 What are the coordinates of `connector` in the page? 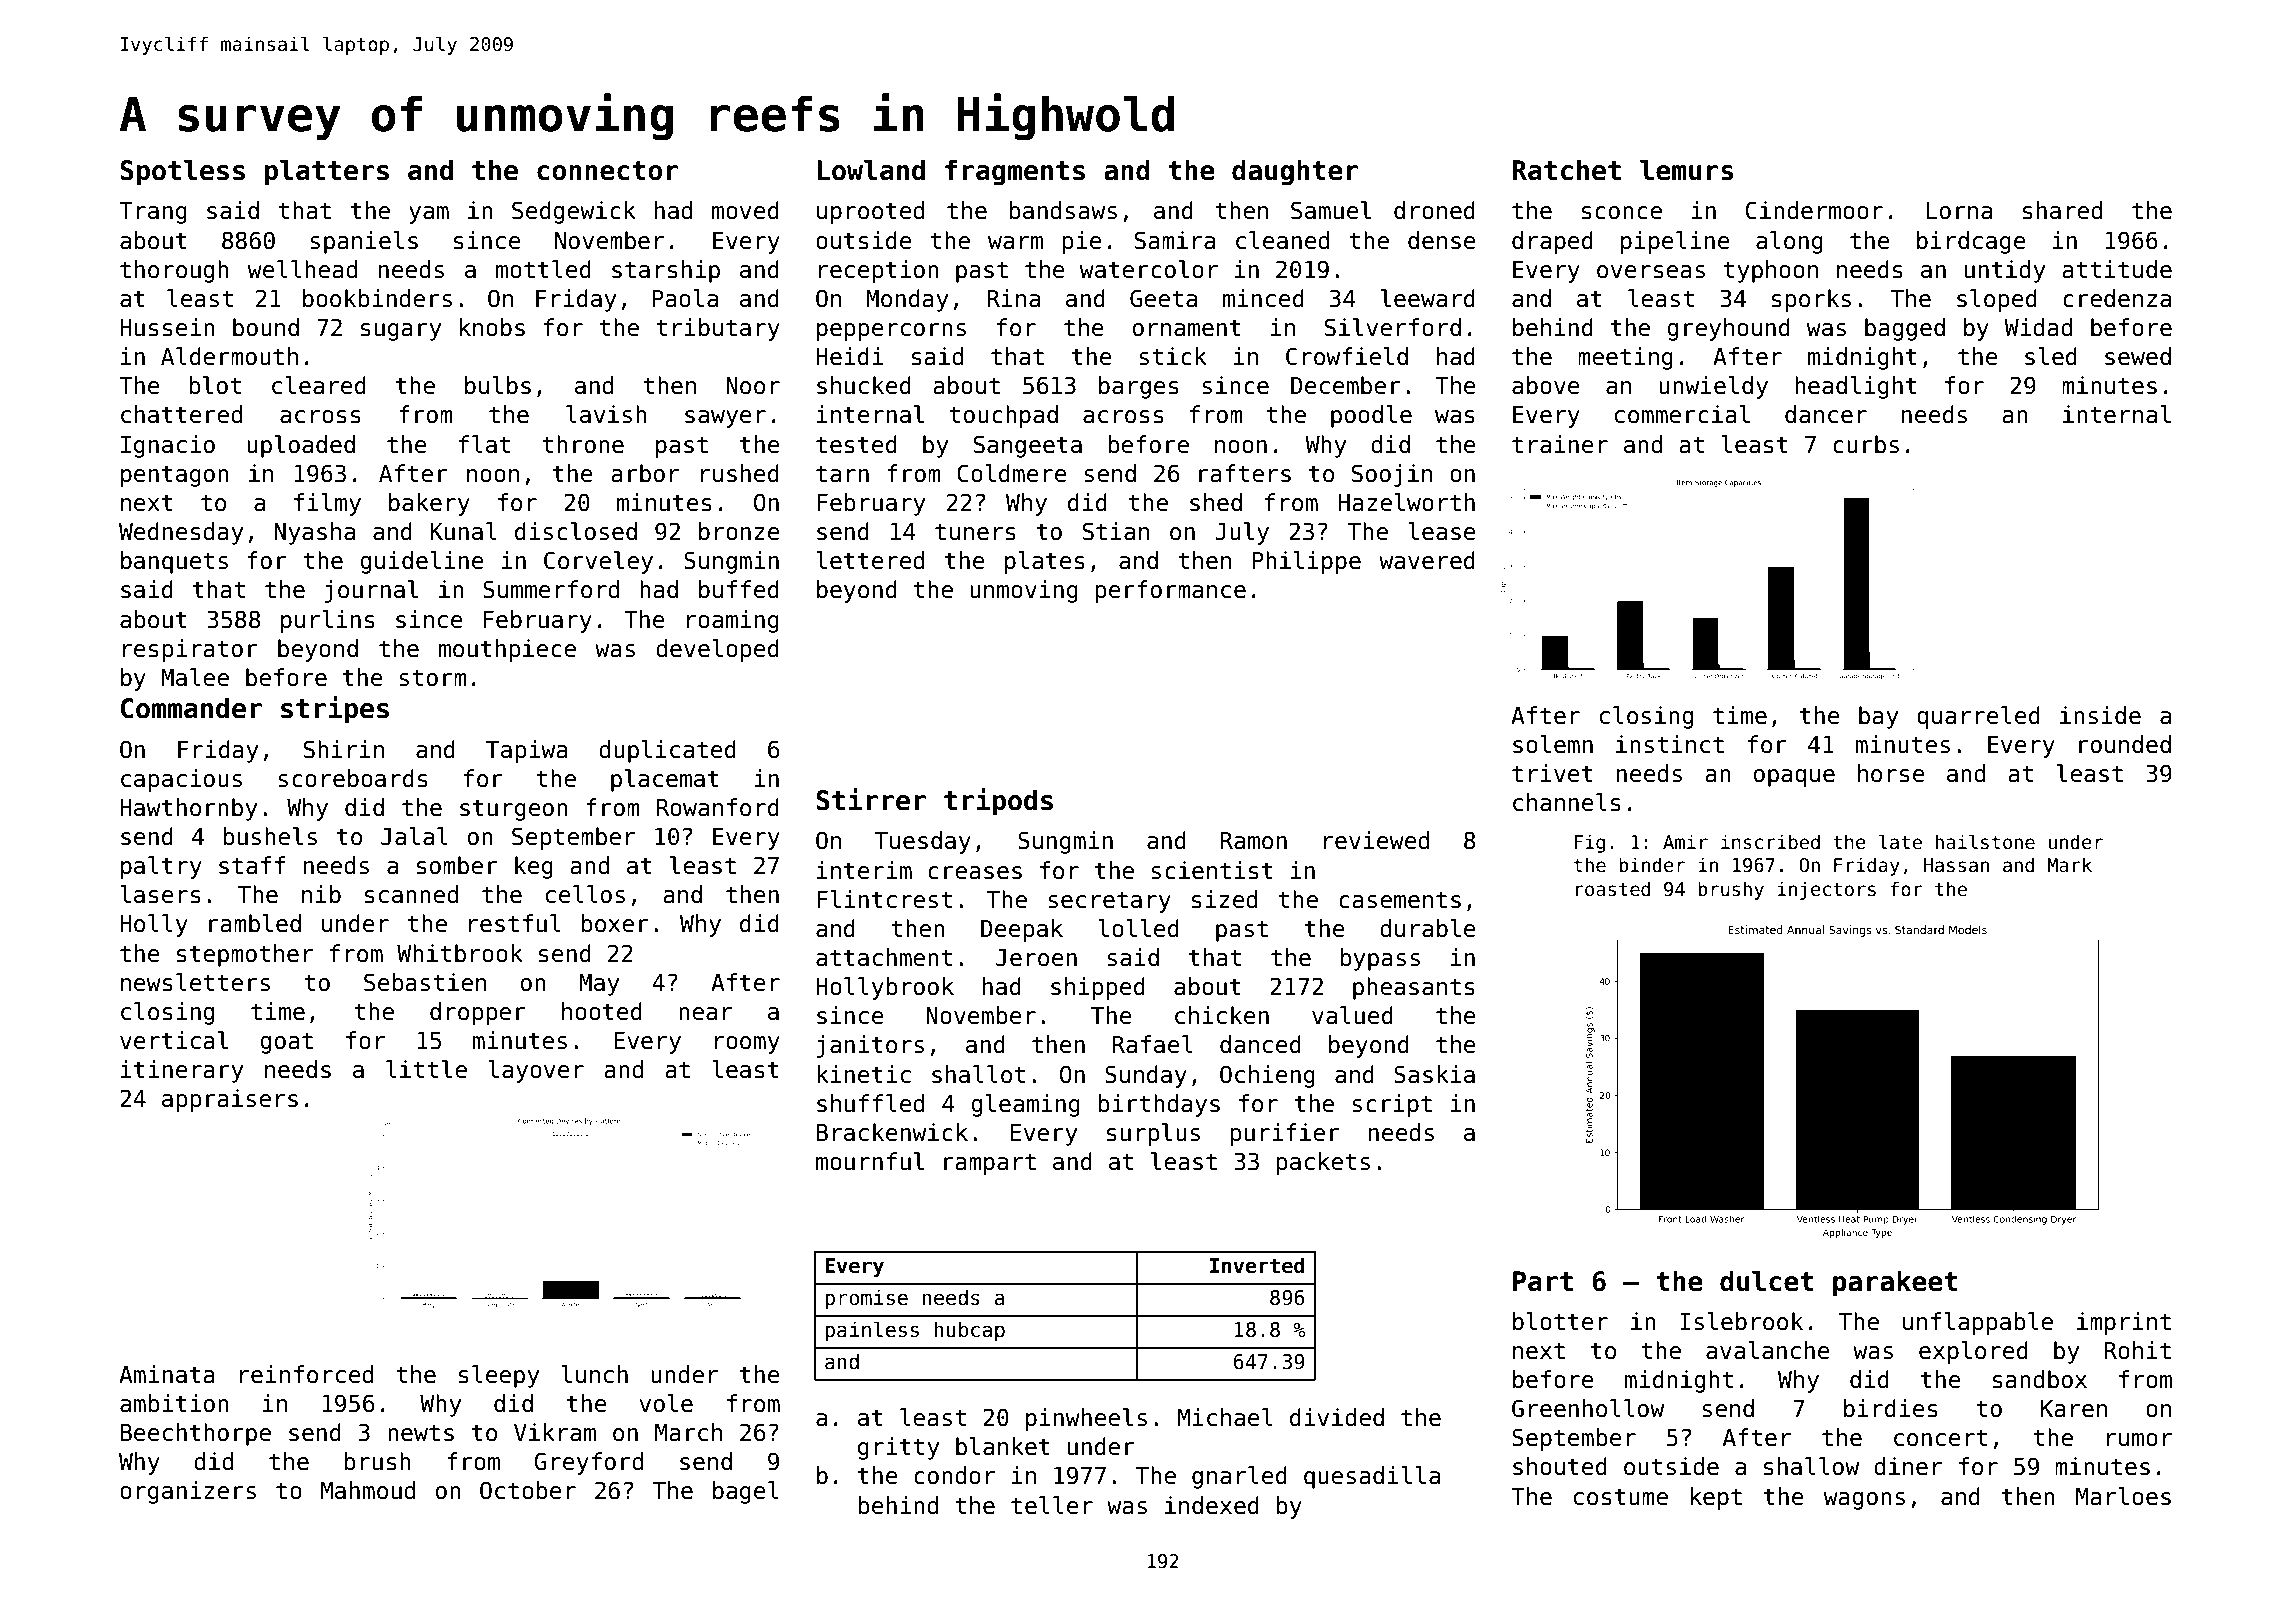 It's located at (608, 171).
